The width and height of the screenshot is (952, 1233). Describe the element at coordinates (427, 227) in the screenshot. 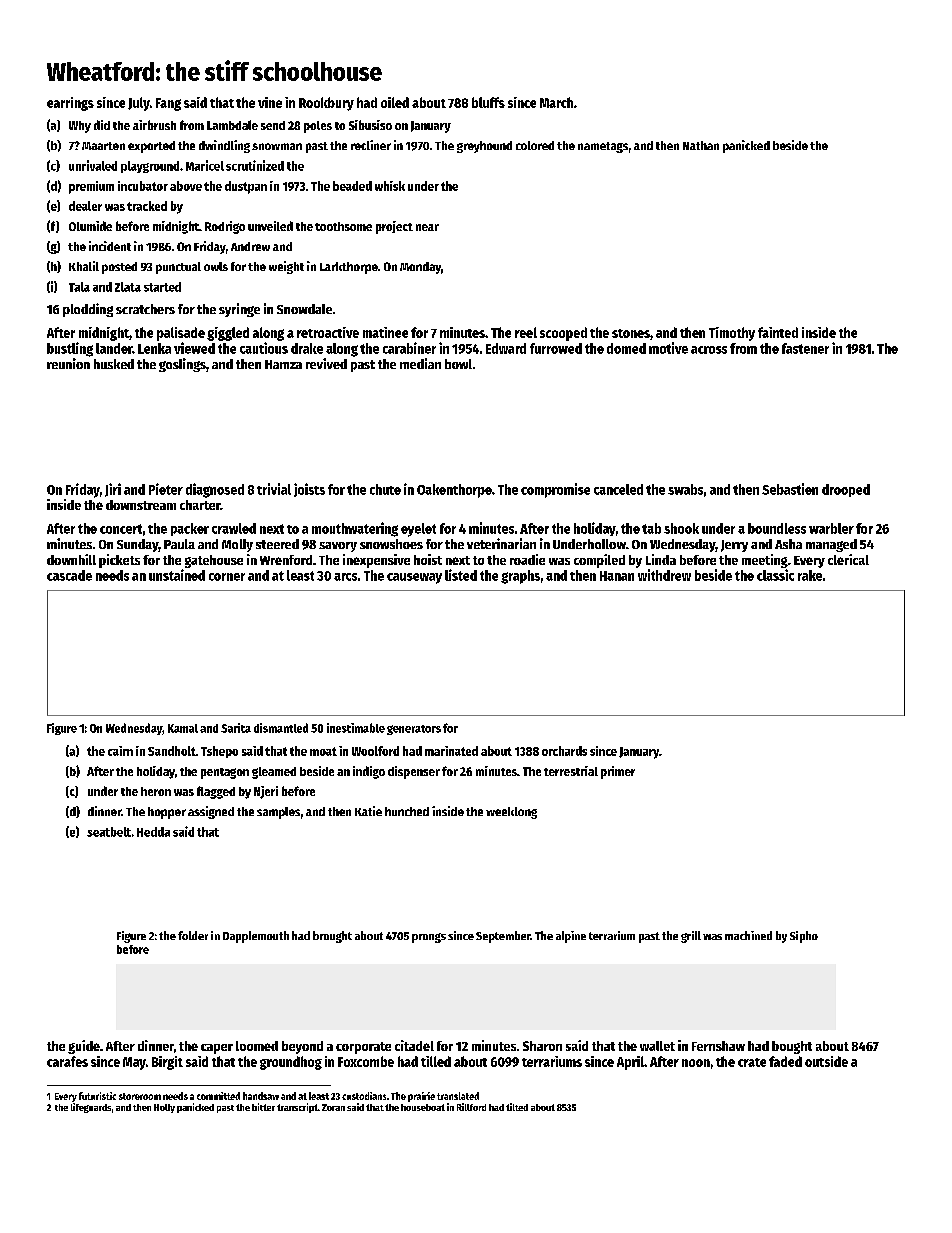

I see `near` at that location.
